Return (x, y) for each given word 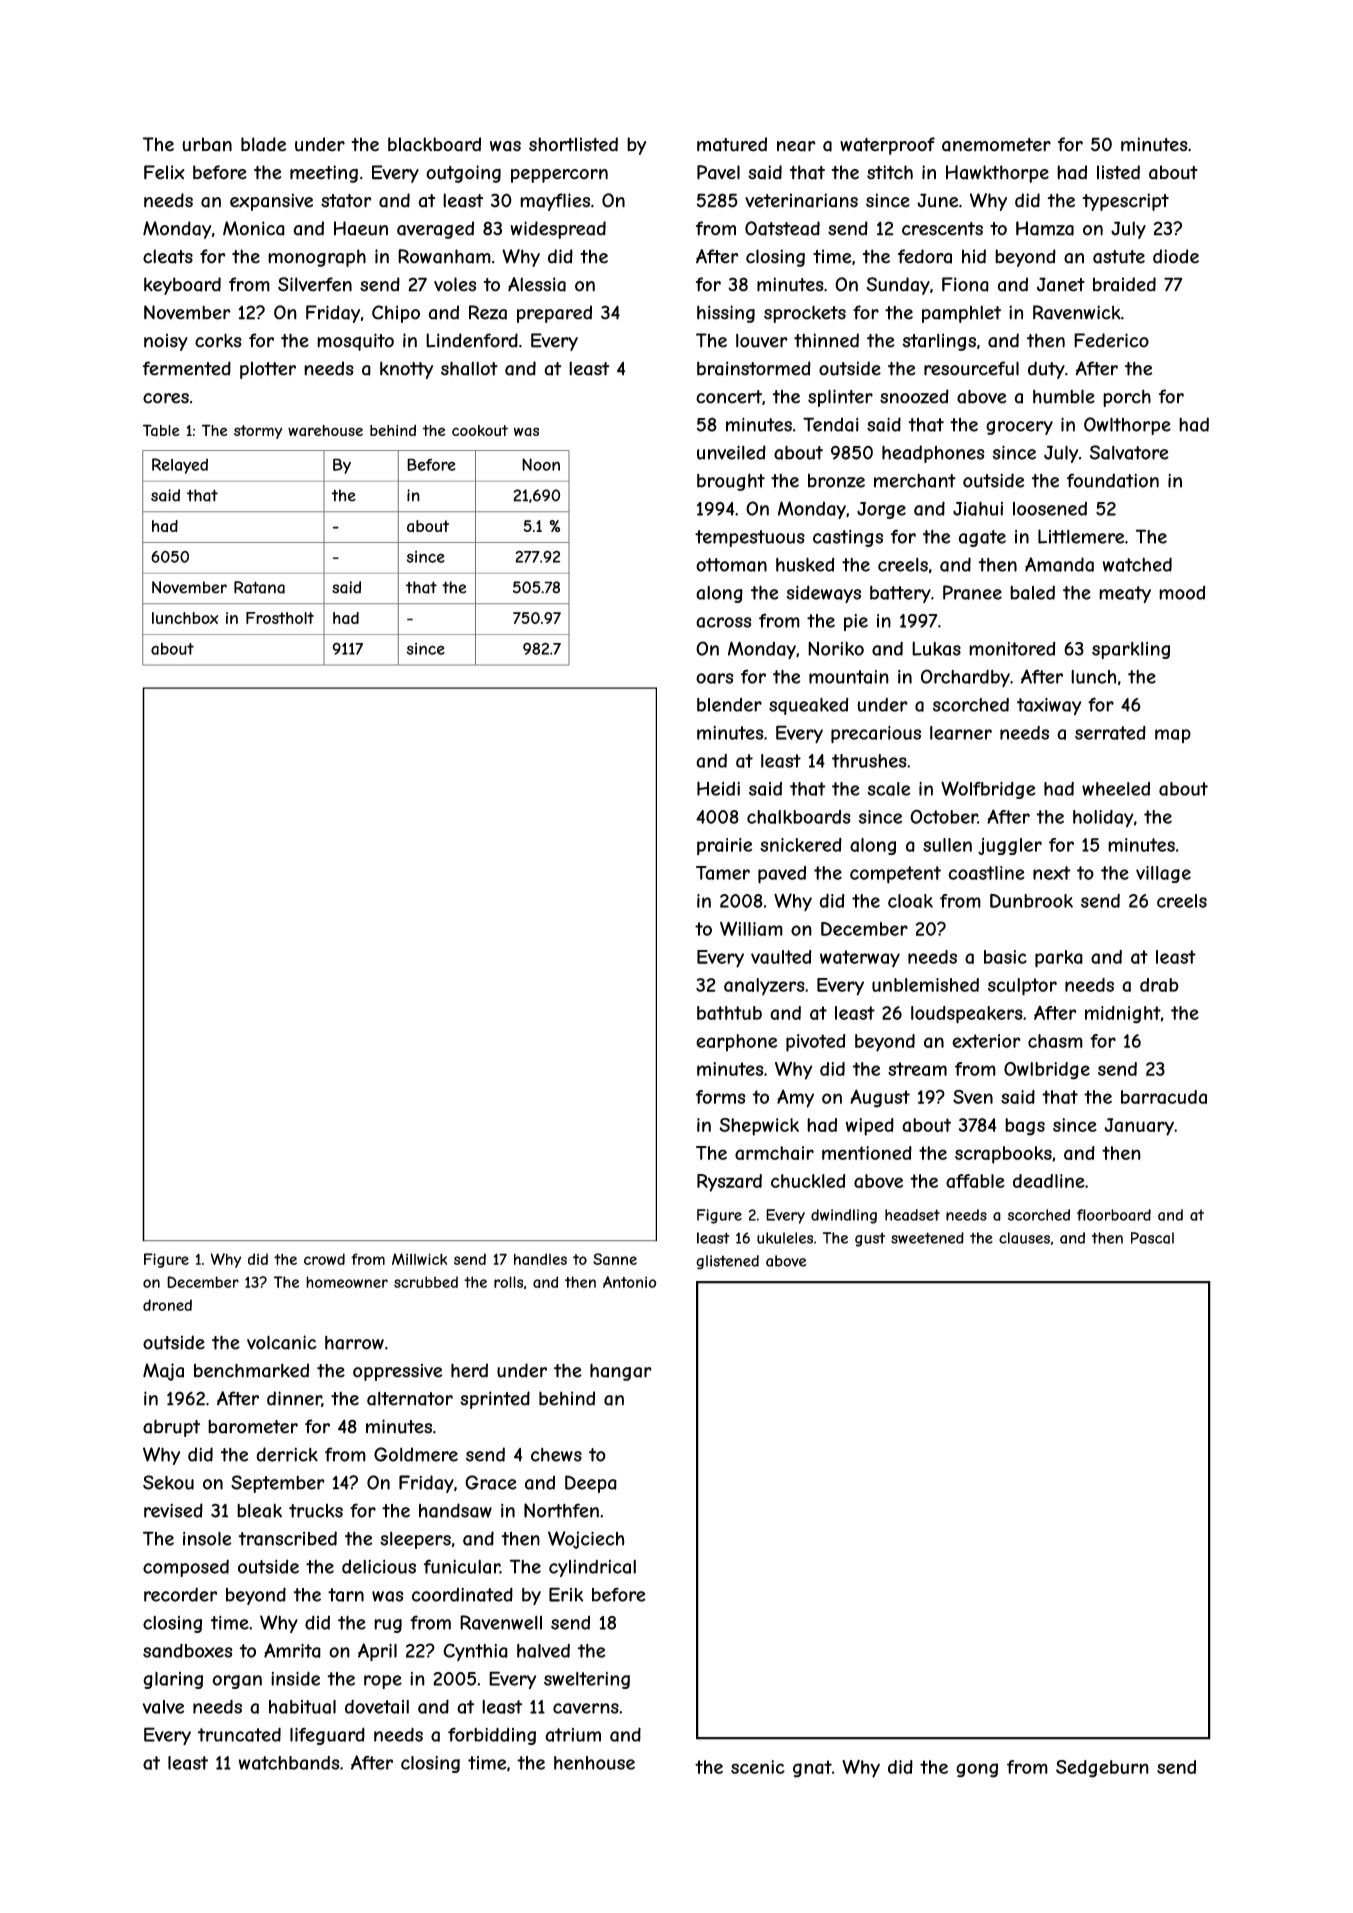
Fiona (965, 284)
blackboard (434, 144)
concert (729, 397)
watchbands (289, 1763)
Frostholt (280, 618)
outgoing (463, 174)
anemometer (996, 145)
